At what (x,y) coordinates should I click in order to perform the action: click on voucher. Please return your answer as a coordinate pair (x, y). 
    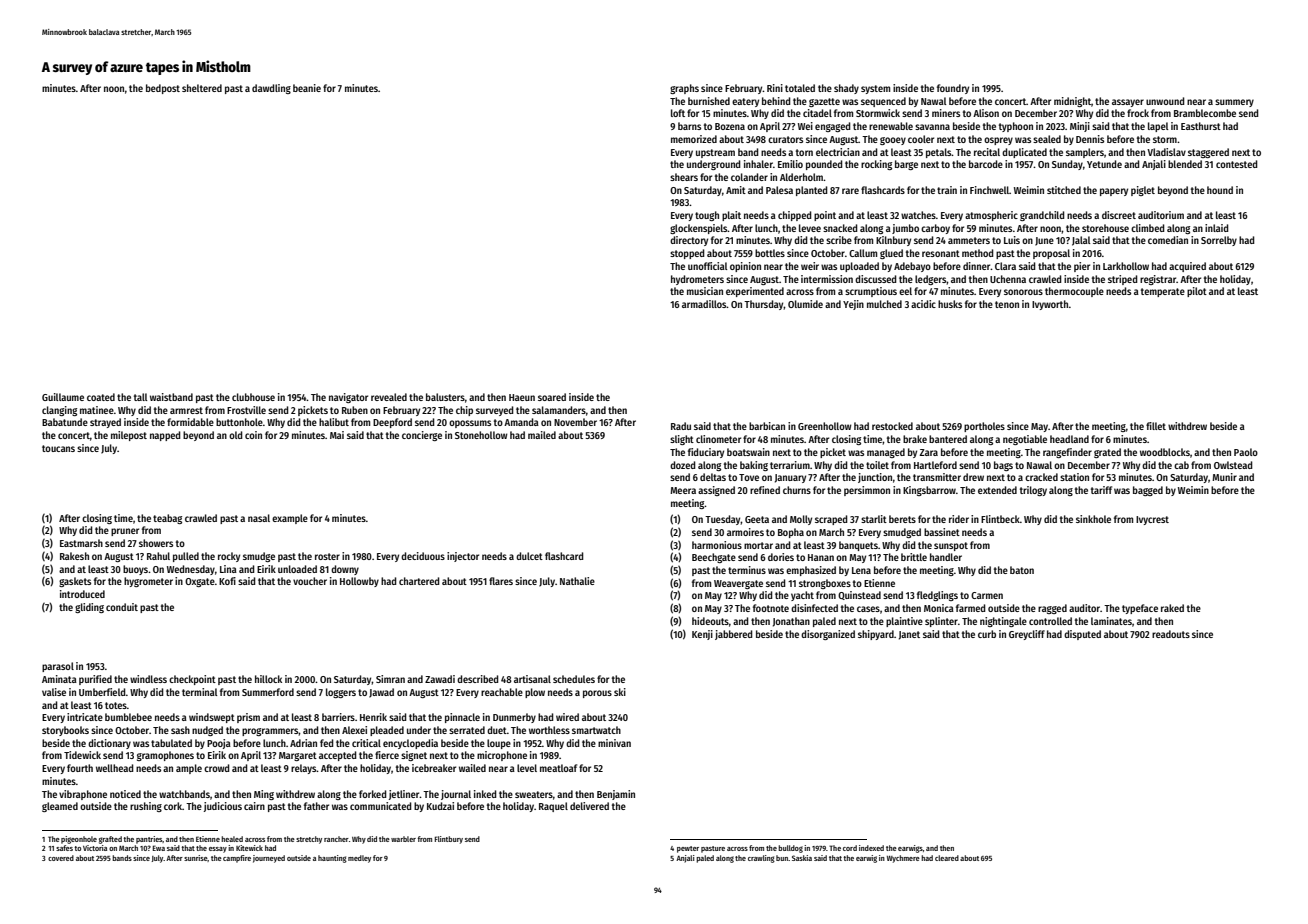
    Looking at the image, I should click on (310, 581).
